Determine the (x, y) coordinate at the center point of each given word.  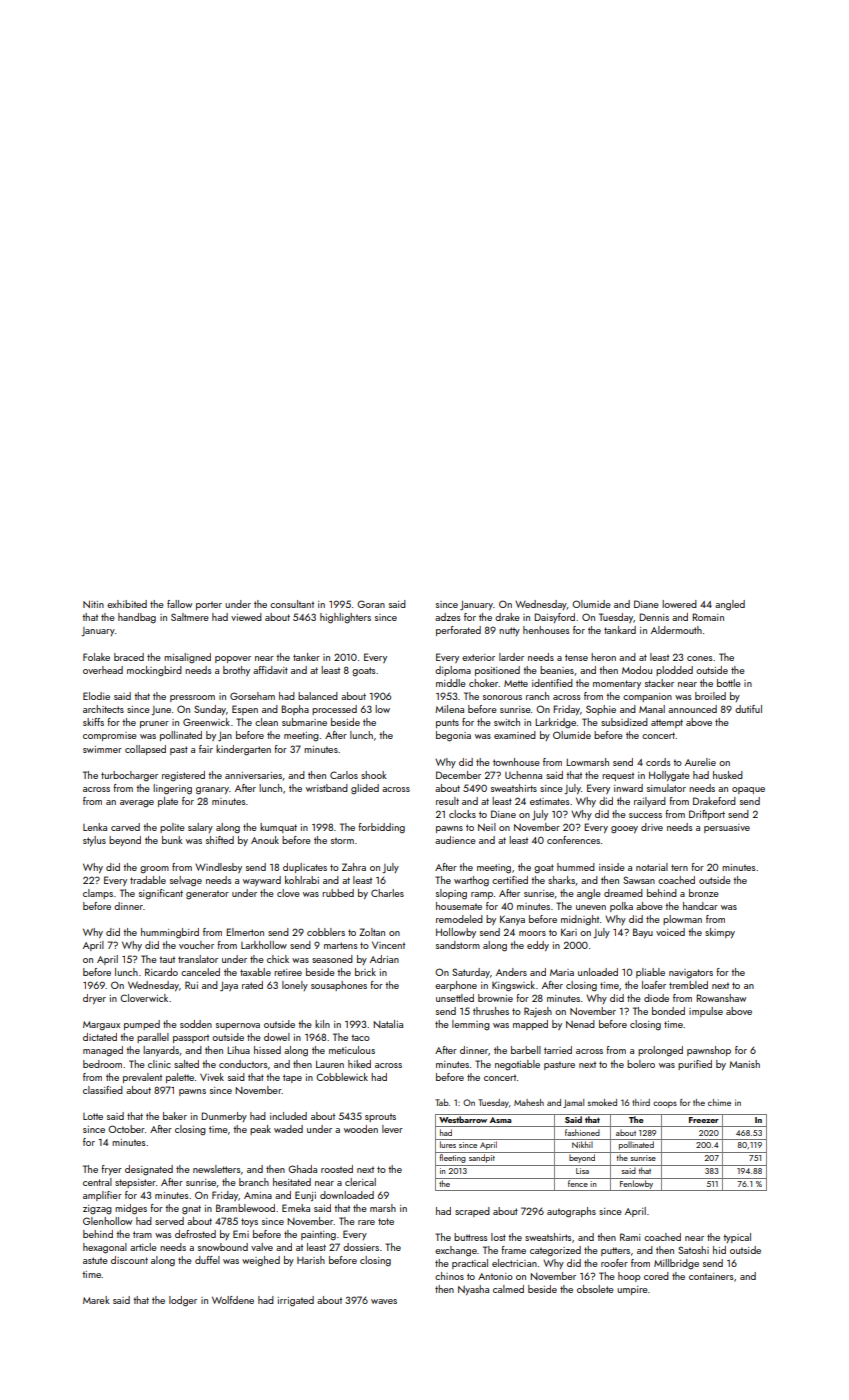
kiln (322, 1024)
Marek (96, 1300)
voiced (670, 932)
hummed (576, 867)
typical (737, 1238)
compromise (110, 736)
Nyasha (473, 1290)
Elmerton (245, 932)
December (458, 775)
